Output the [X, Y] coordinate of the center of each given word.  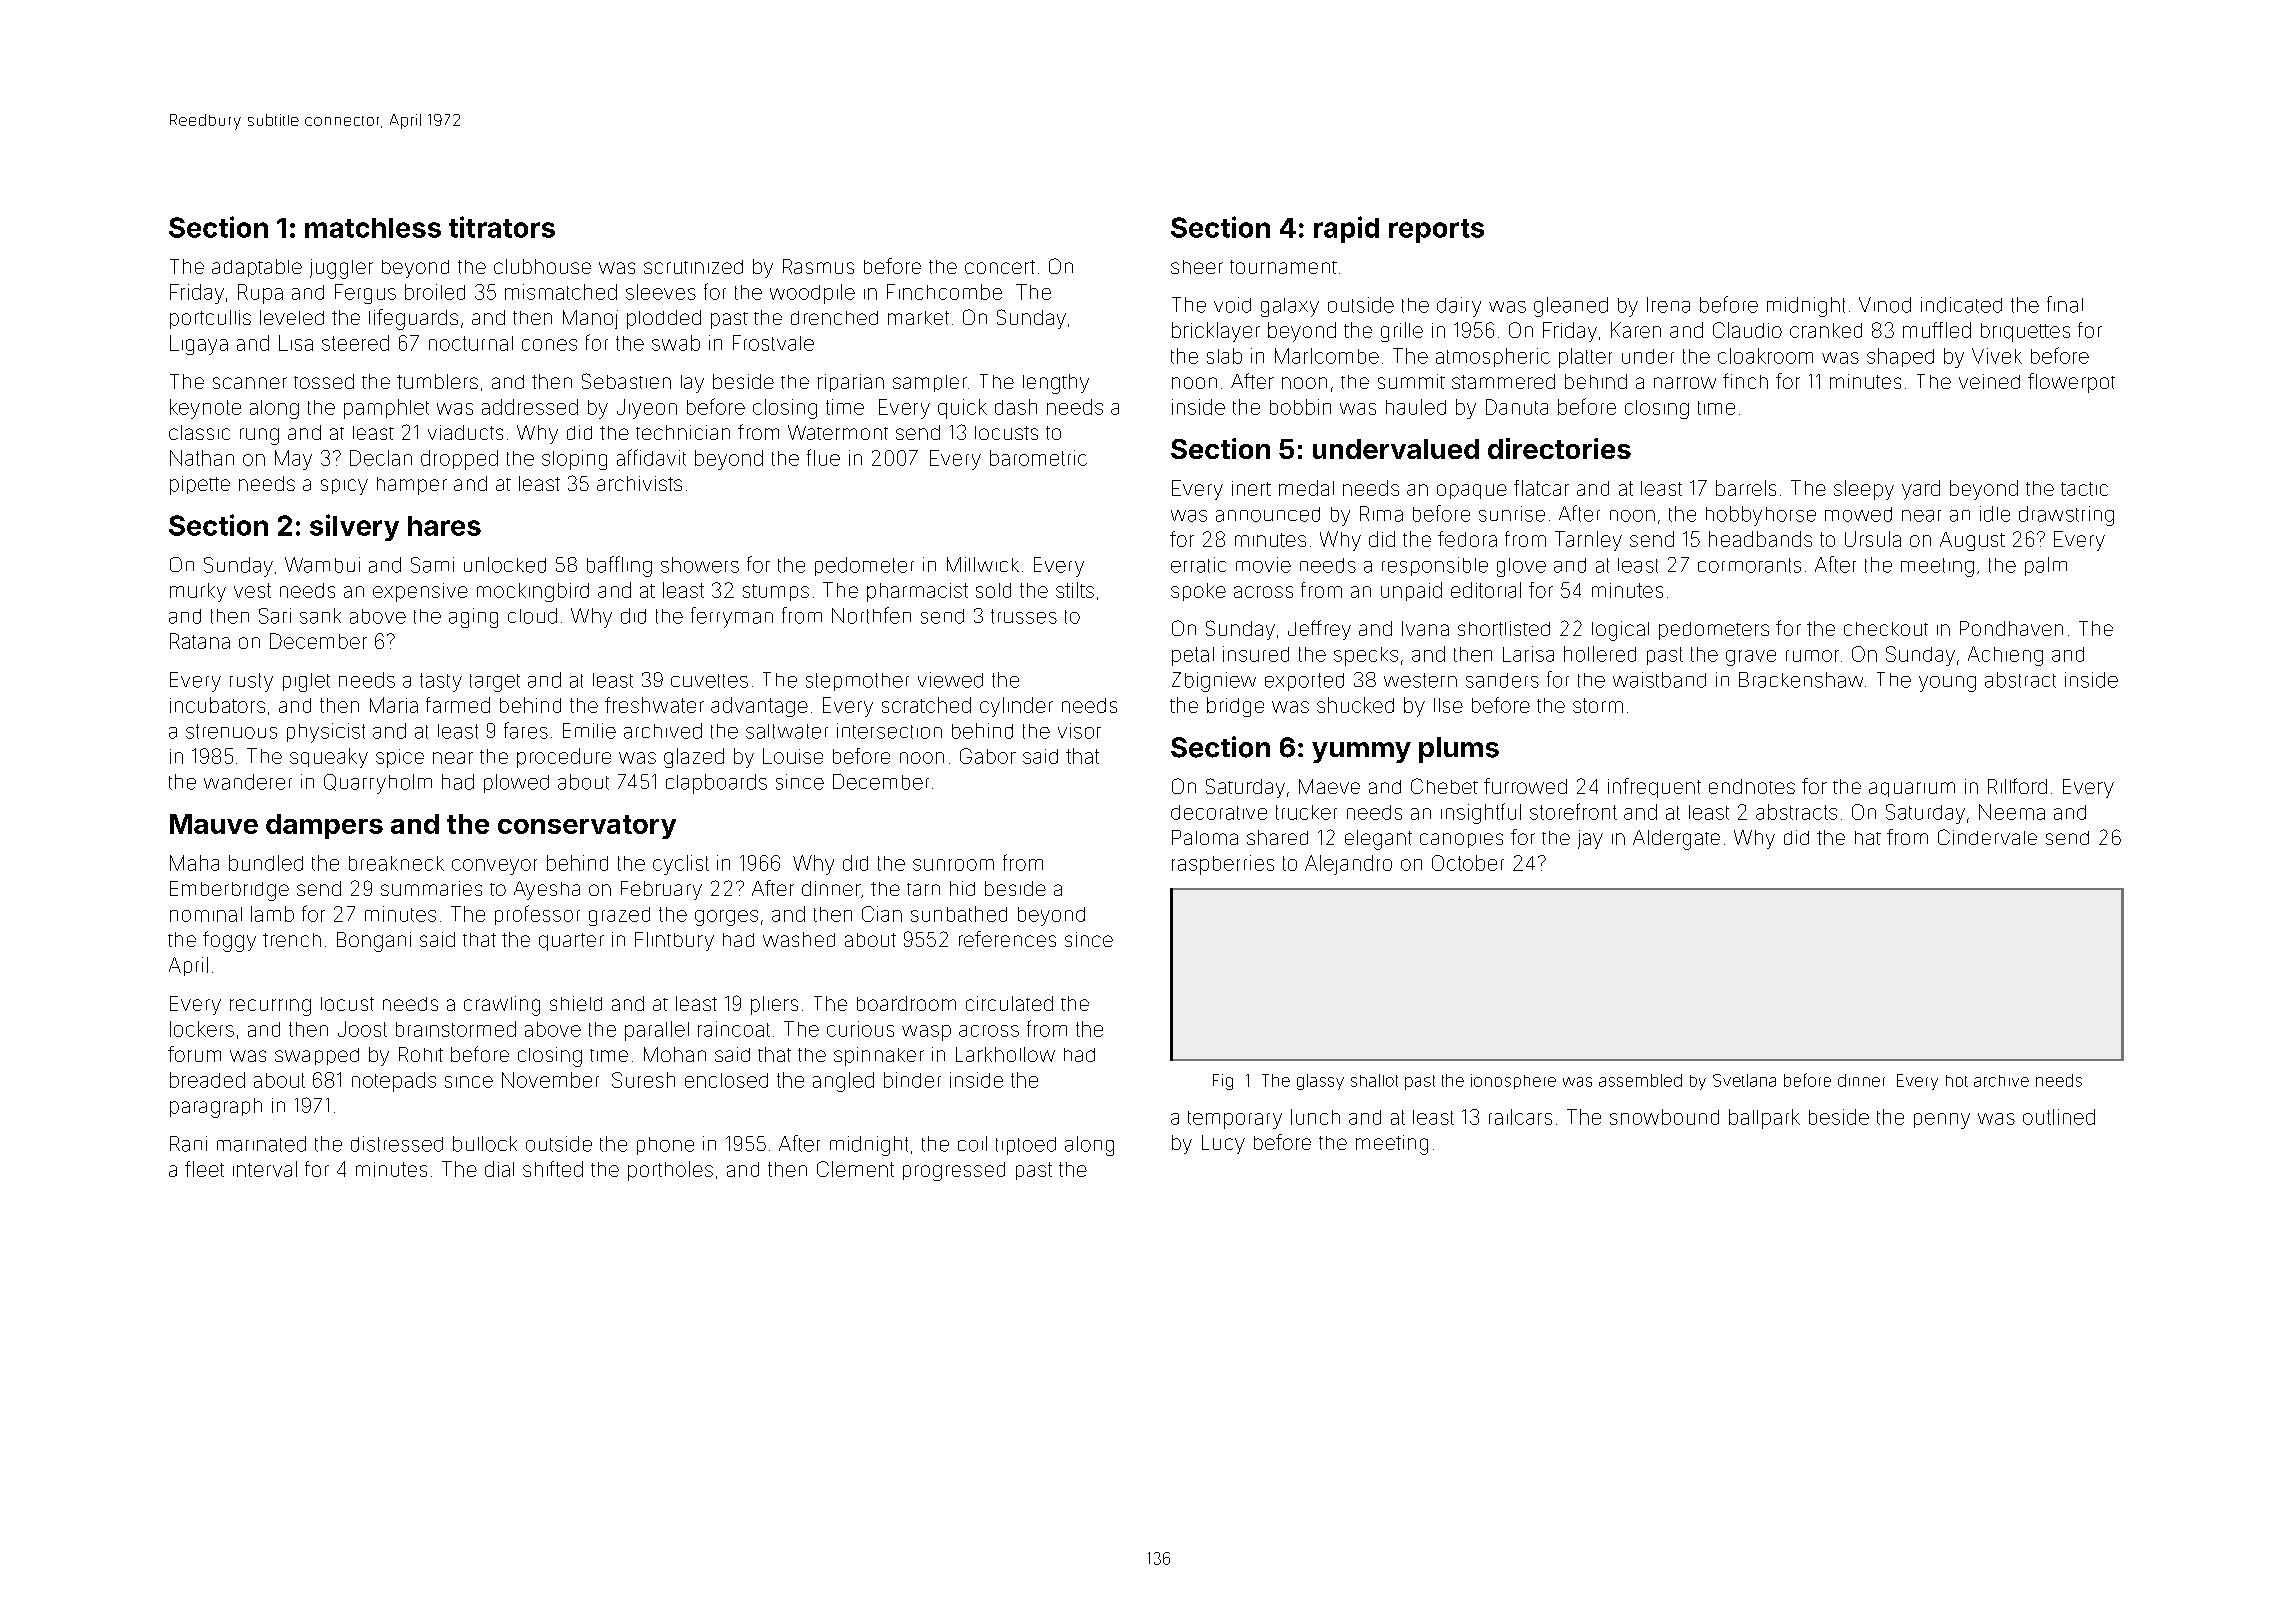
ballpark [1764, 1119]
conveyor [494, 867]
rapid [1346, 229]
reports [1436, 231]
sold [993, 590]
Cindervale [1987, 837]
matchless [373, 228]
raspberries [1223, 865]
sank [320, 616]
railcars [1520, 1117]
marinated [261, 1144]
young [1947, 684]
